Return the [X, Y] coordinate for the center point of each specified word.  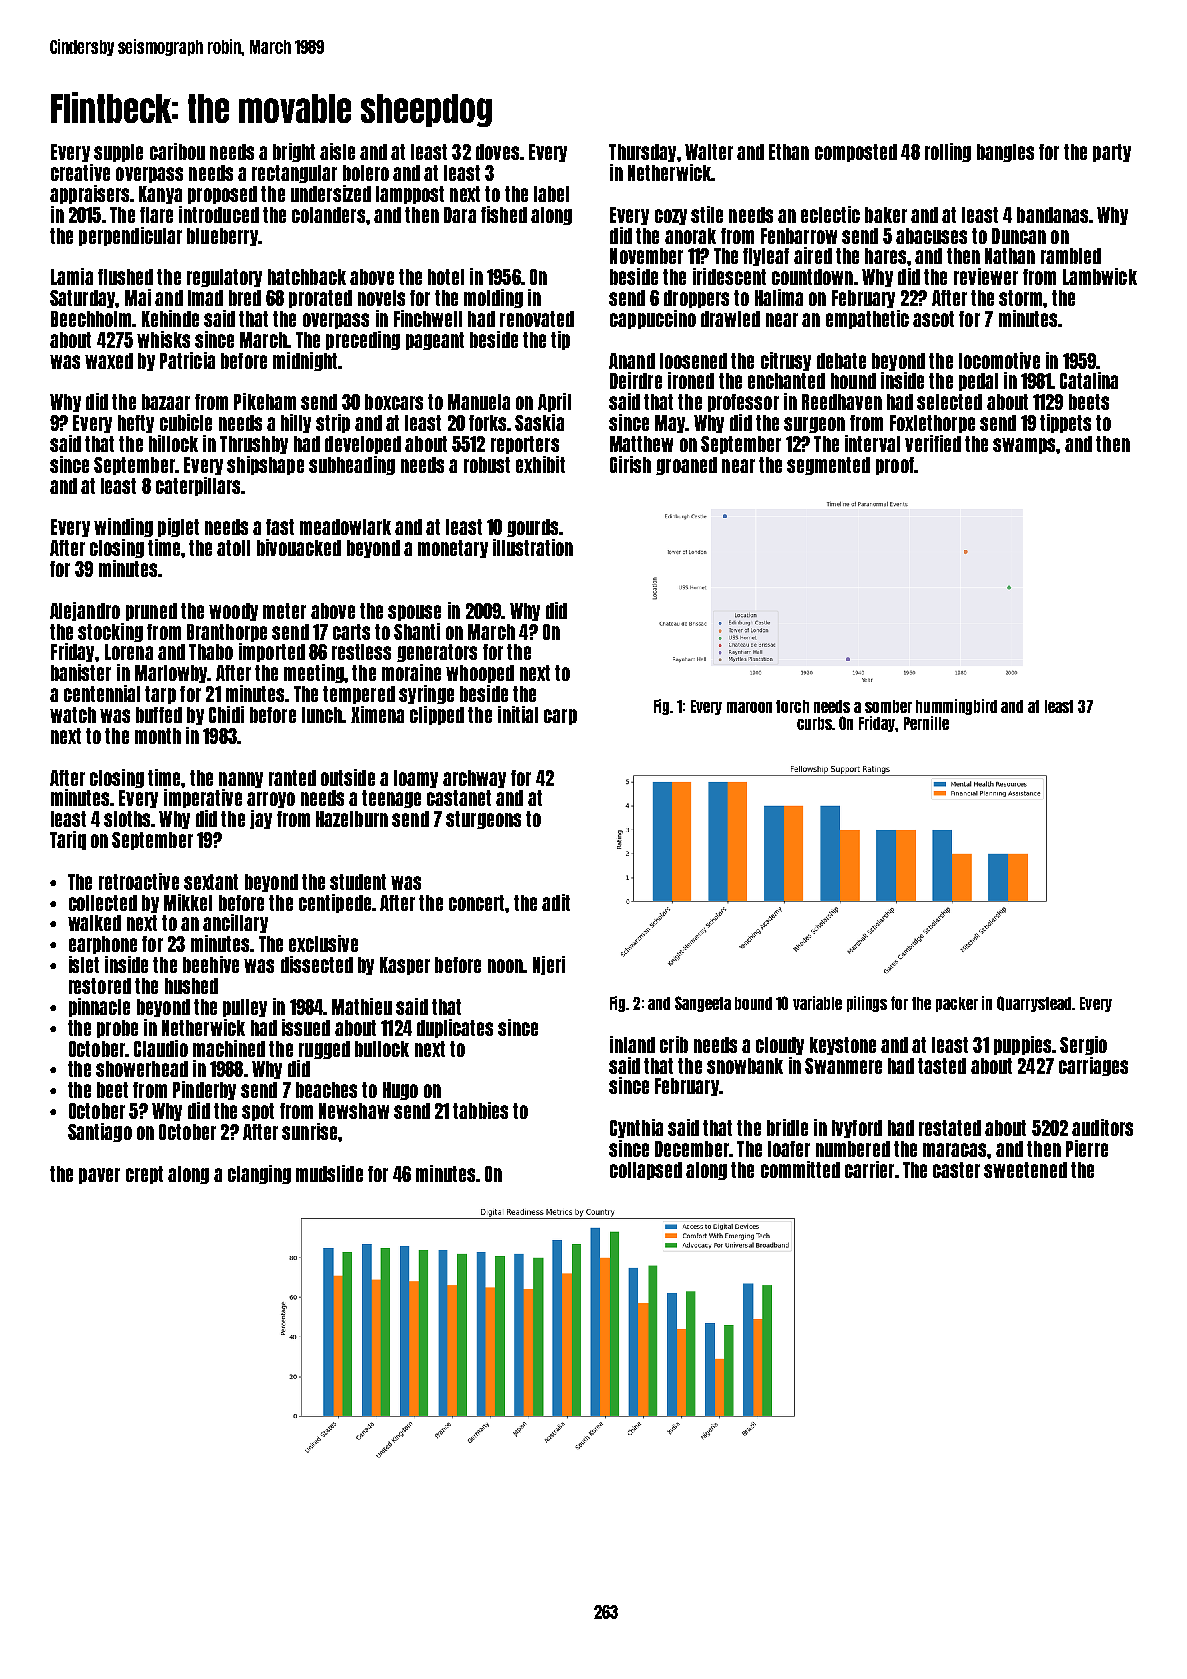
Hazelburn [352, 819]
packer [957, 1004]
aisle [337, 151]
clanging [259, 1174]
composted [856, 153]
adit [556, 902]
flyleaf [766, 257]
